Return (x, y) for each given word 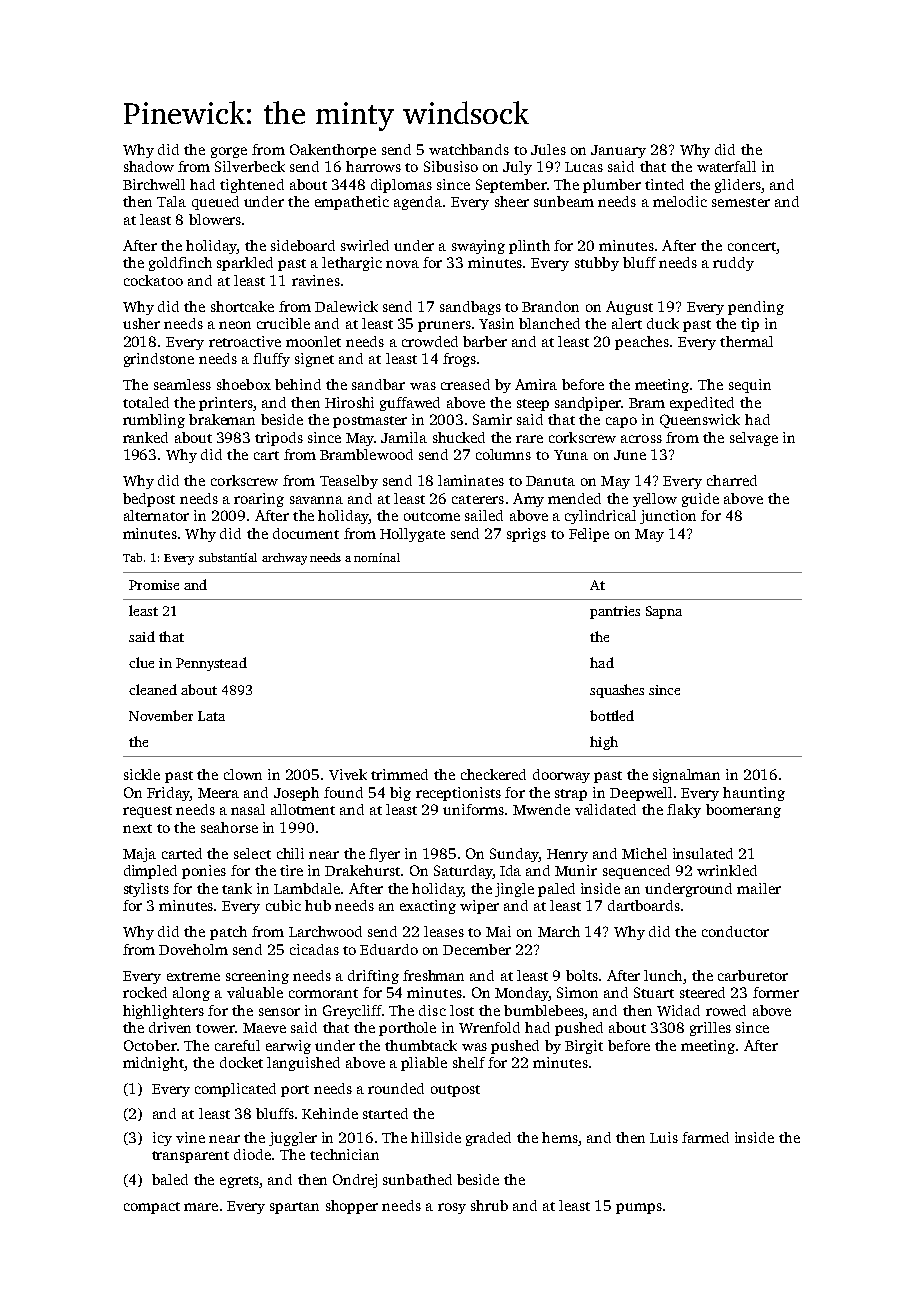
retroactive (245, 341)
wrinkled (727, 870)
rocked (145, 992)
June (630, 455)
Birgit (584, 1047)
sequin (750, 386)
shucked (459, 437)
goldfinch (180, 264)
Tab (132, 557)
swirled (365, 245)
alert (627, 323)
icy (162, 1139)
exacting (428, 907)
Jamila (404, 437)
